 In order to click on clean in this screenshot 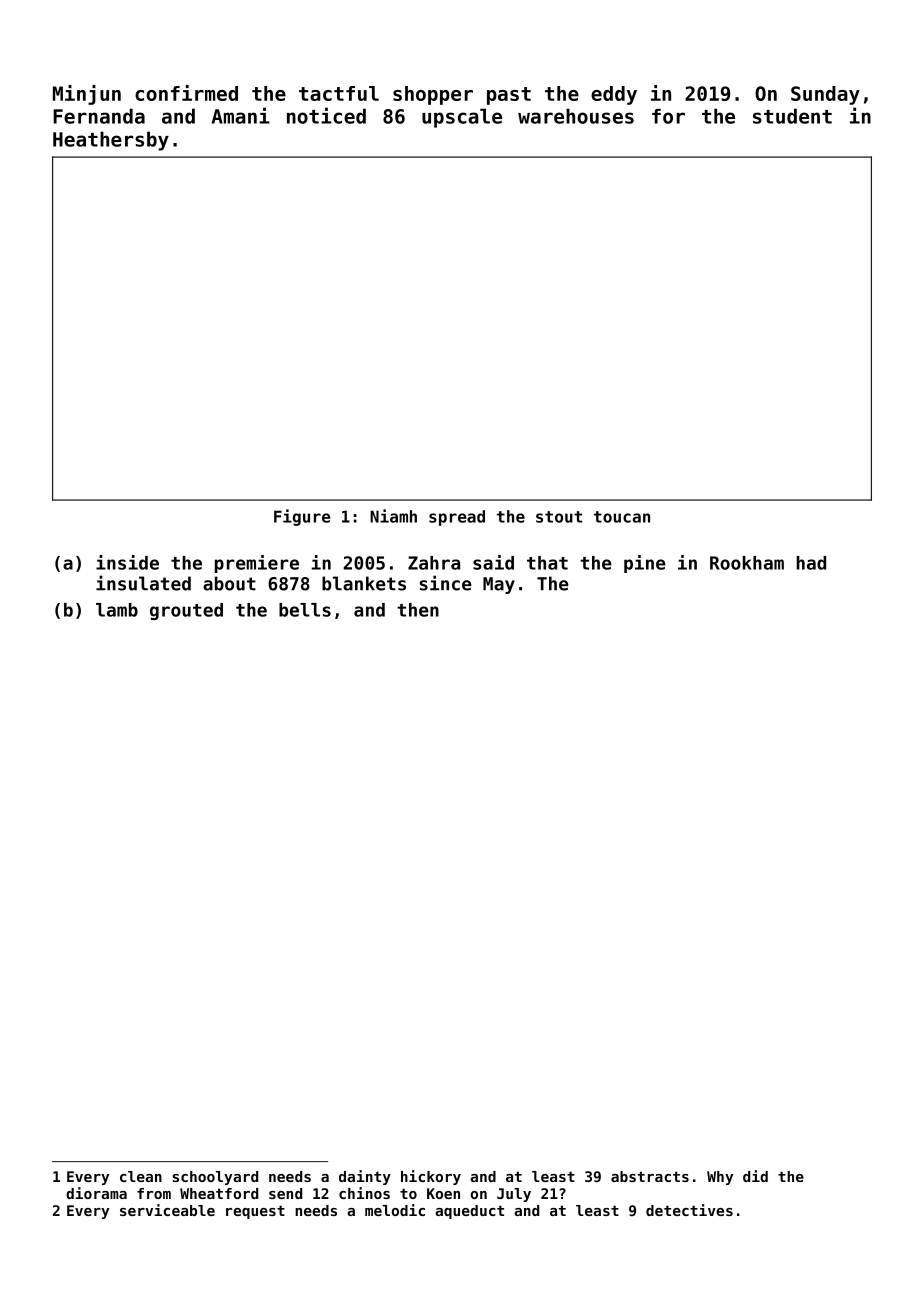, I will do `click(141, 1176)`.
